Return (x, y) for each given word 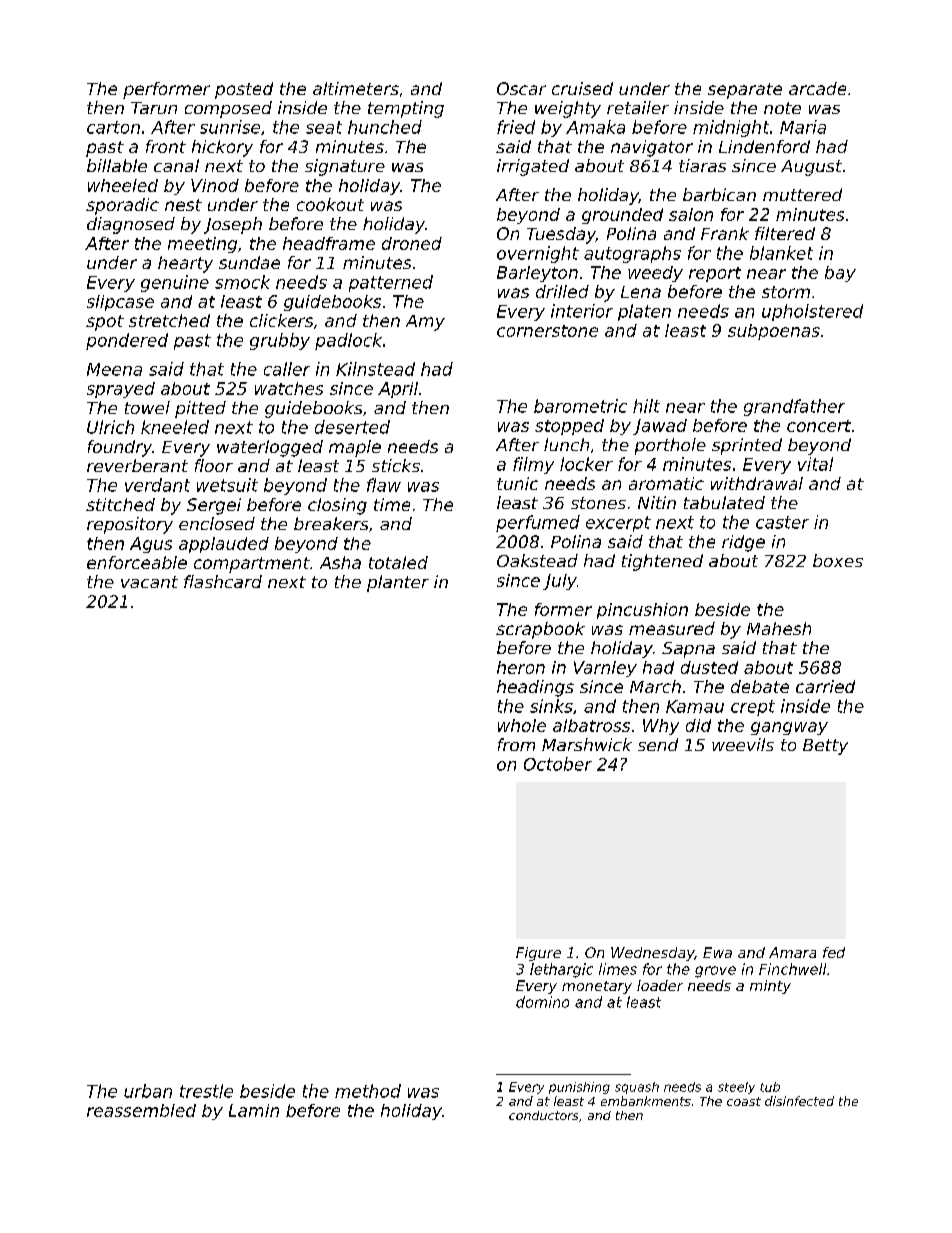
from (516, 744)
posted (244, 90)
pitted (200, 409)
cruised (582, 88)
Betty (825, 747)
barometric (580, 406)
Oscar (521, 88)
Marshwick (587, 744)
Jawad (660, 427)
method (368, 1091)
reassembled (141, 1110)
